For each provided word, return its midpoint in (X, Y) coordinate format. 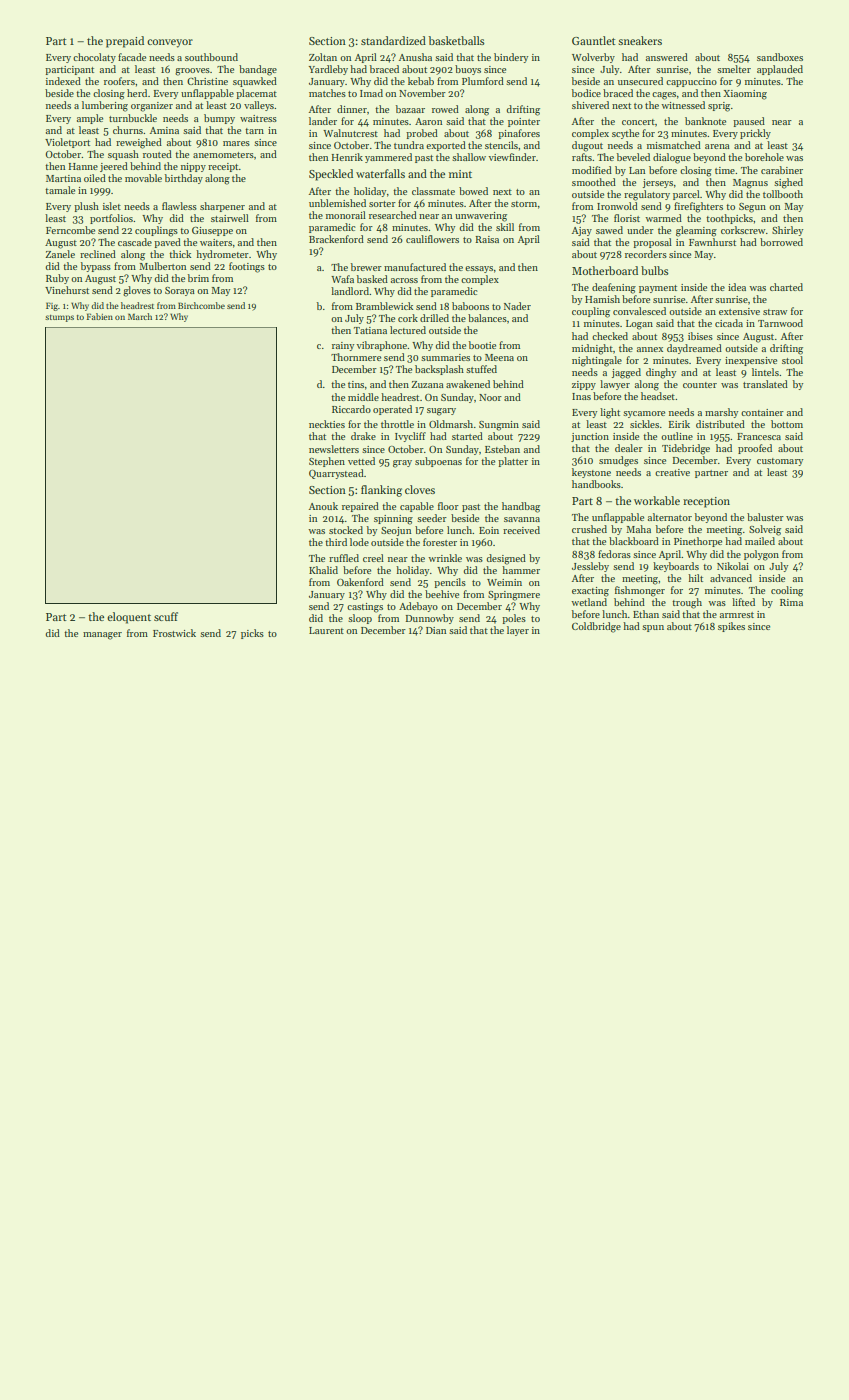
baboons (470, 306)
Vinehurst (67, 290)
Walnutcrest (350, 133)
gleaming (696, 231)
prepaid (125, 42)
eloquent (129, 618)
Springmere (514, 596)
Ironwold (617, 206)
